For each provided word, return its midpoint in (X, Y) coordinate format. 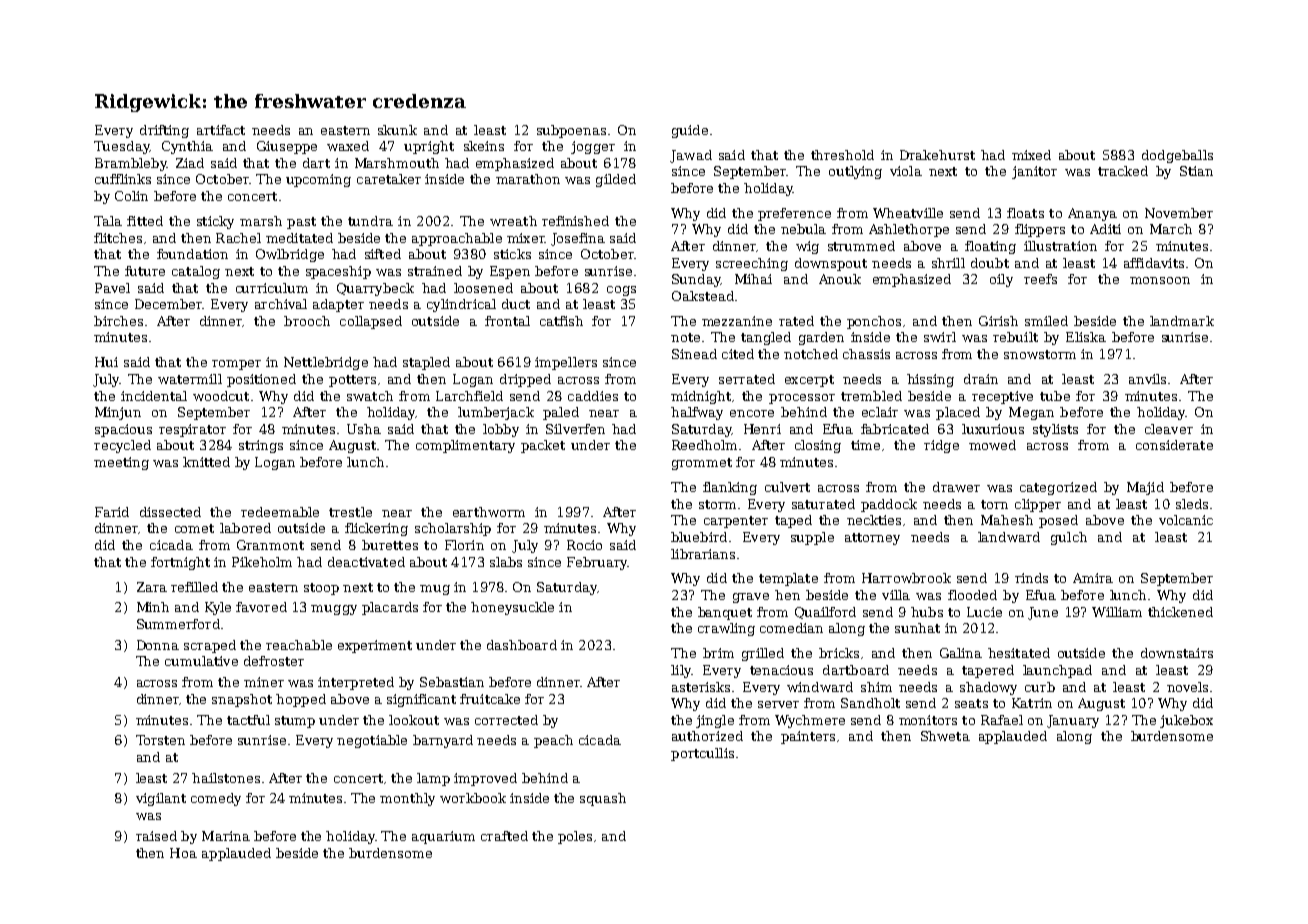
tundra (370, 221)
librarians (703, 554)
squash (603, 799)
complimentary (465, 446)
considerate (1174, 445)
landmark (1182, 321)
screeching (752, 264)
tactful (248, 720)
